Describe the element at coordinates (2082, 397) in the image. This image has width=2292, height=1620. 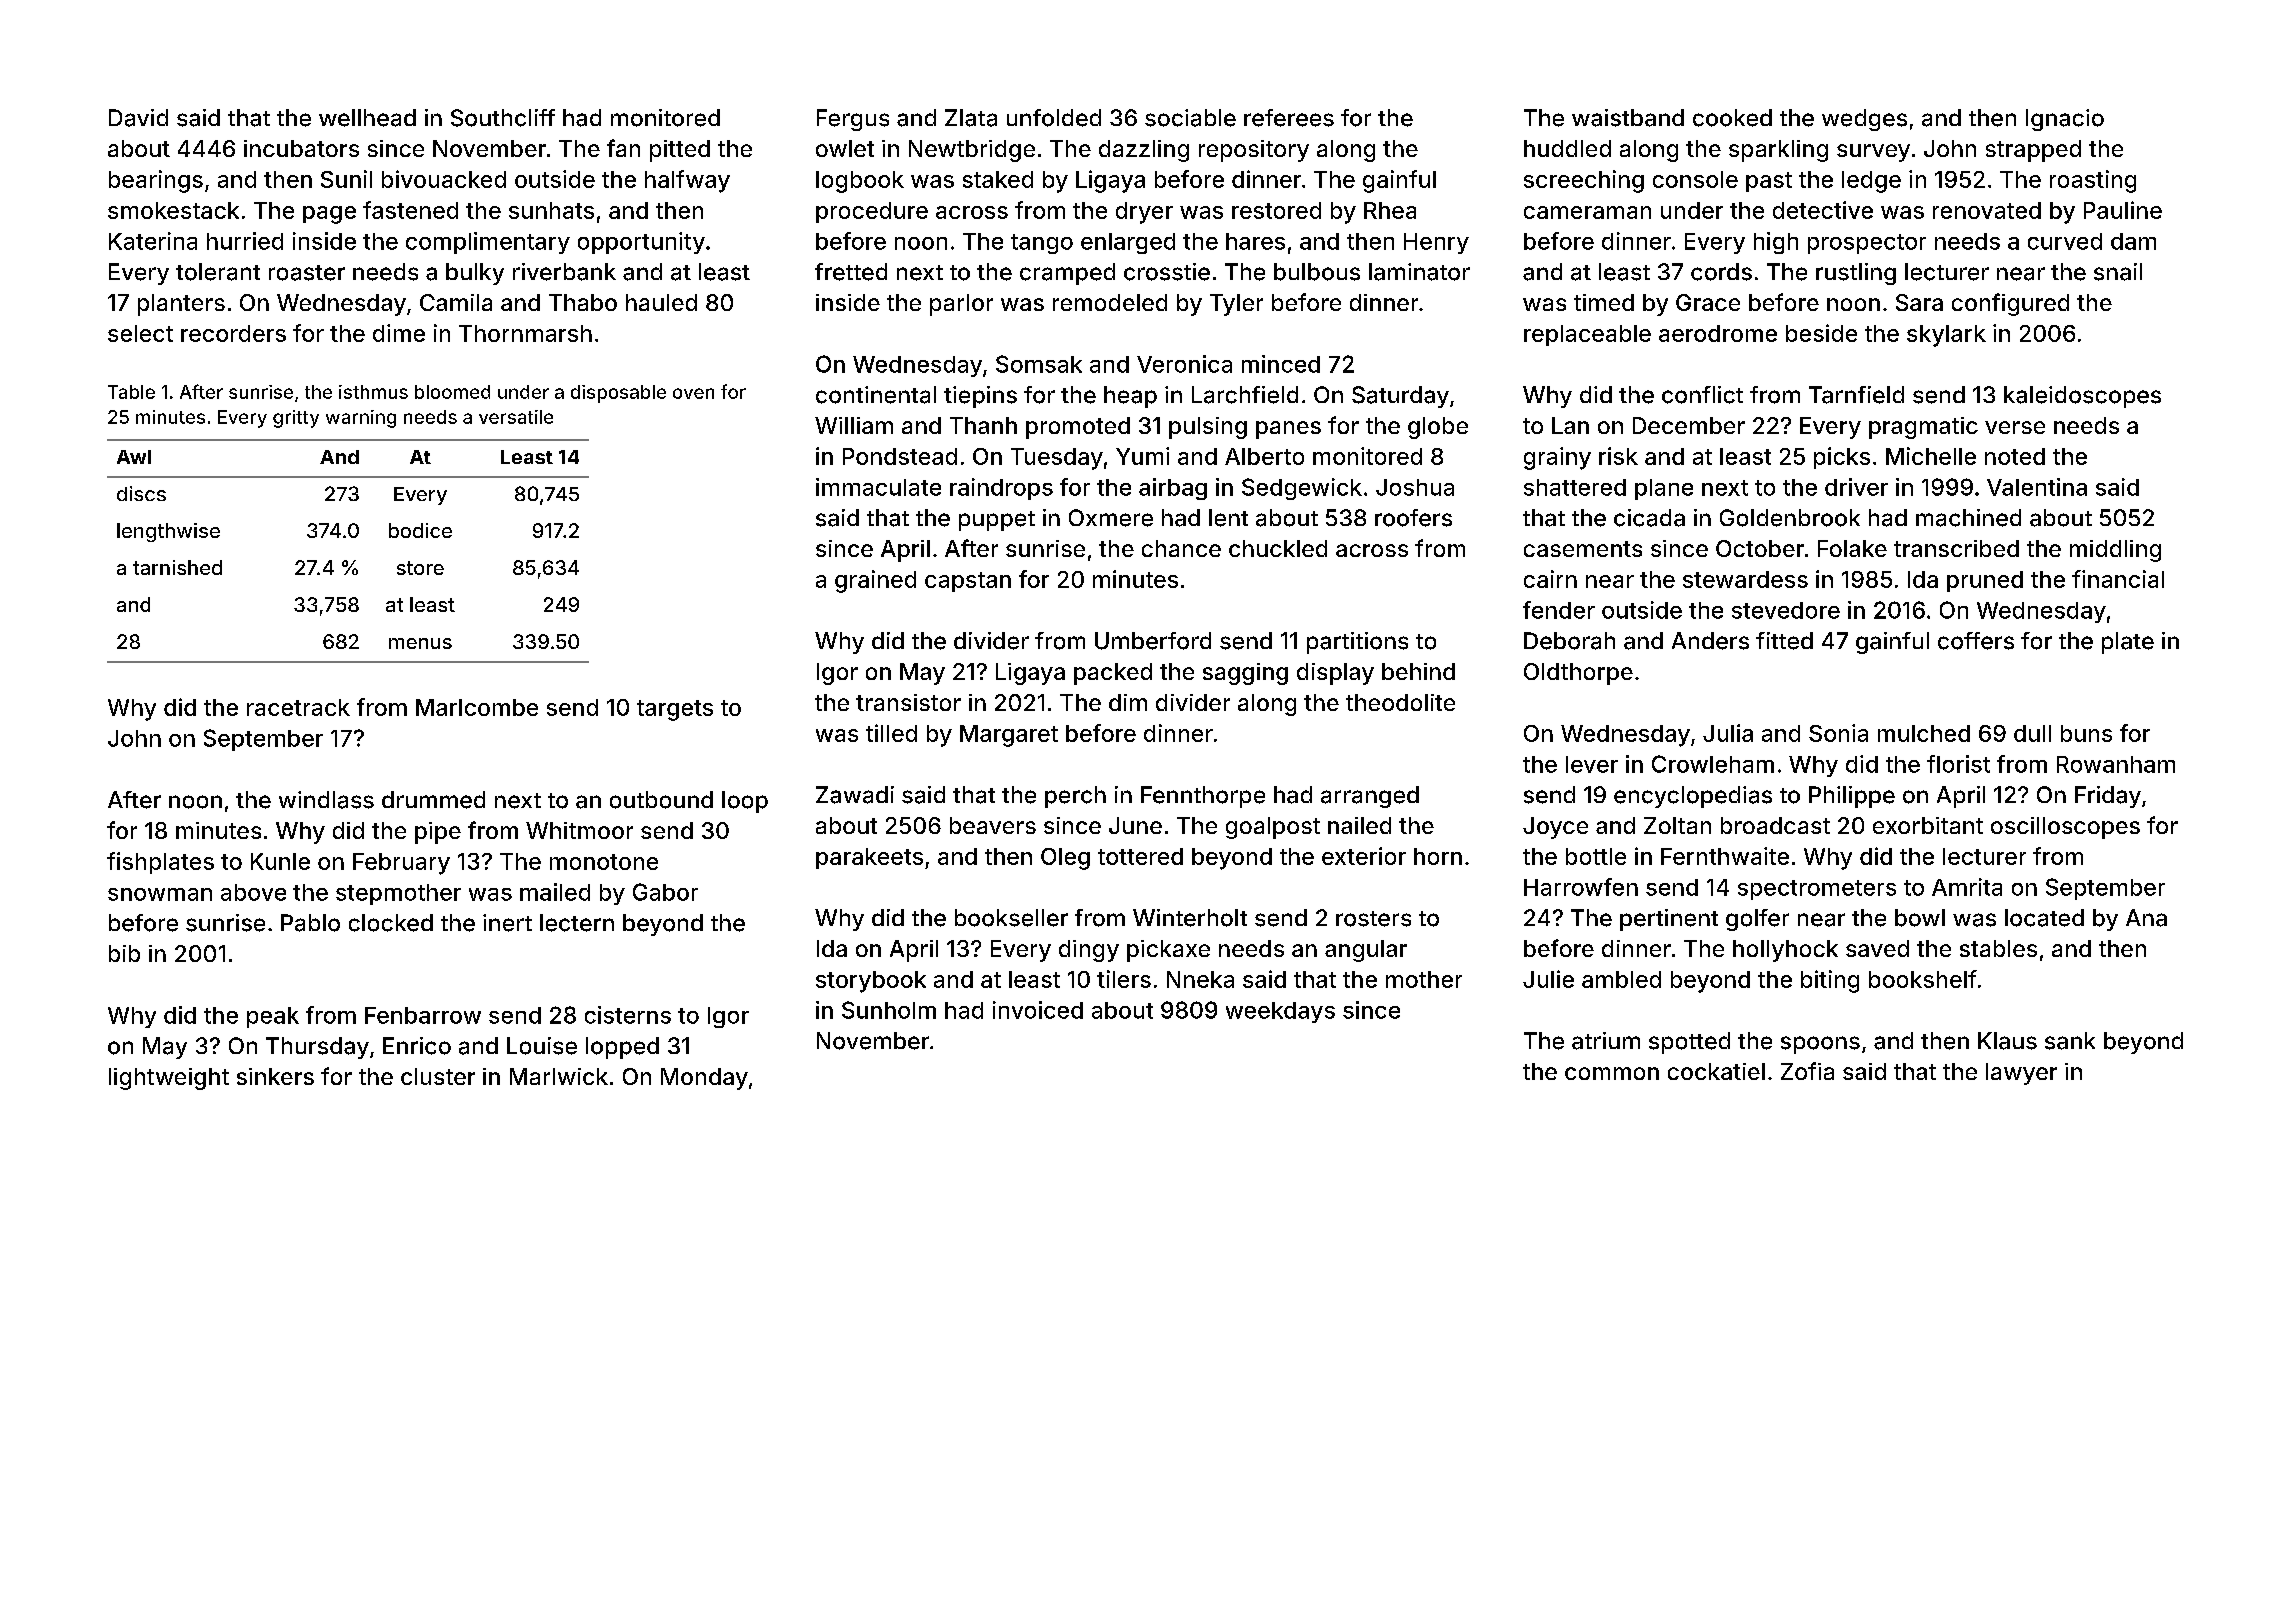
I see `kaleidoscopes` at that location.
